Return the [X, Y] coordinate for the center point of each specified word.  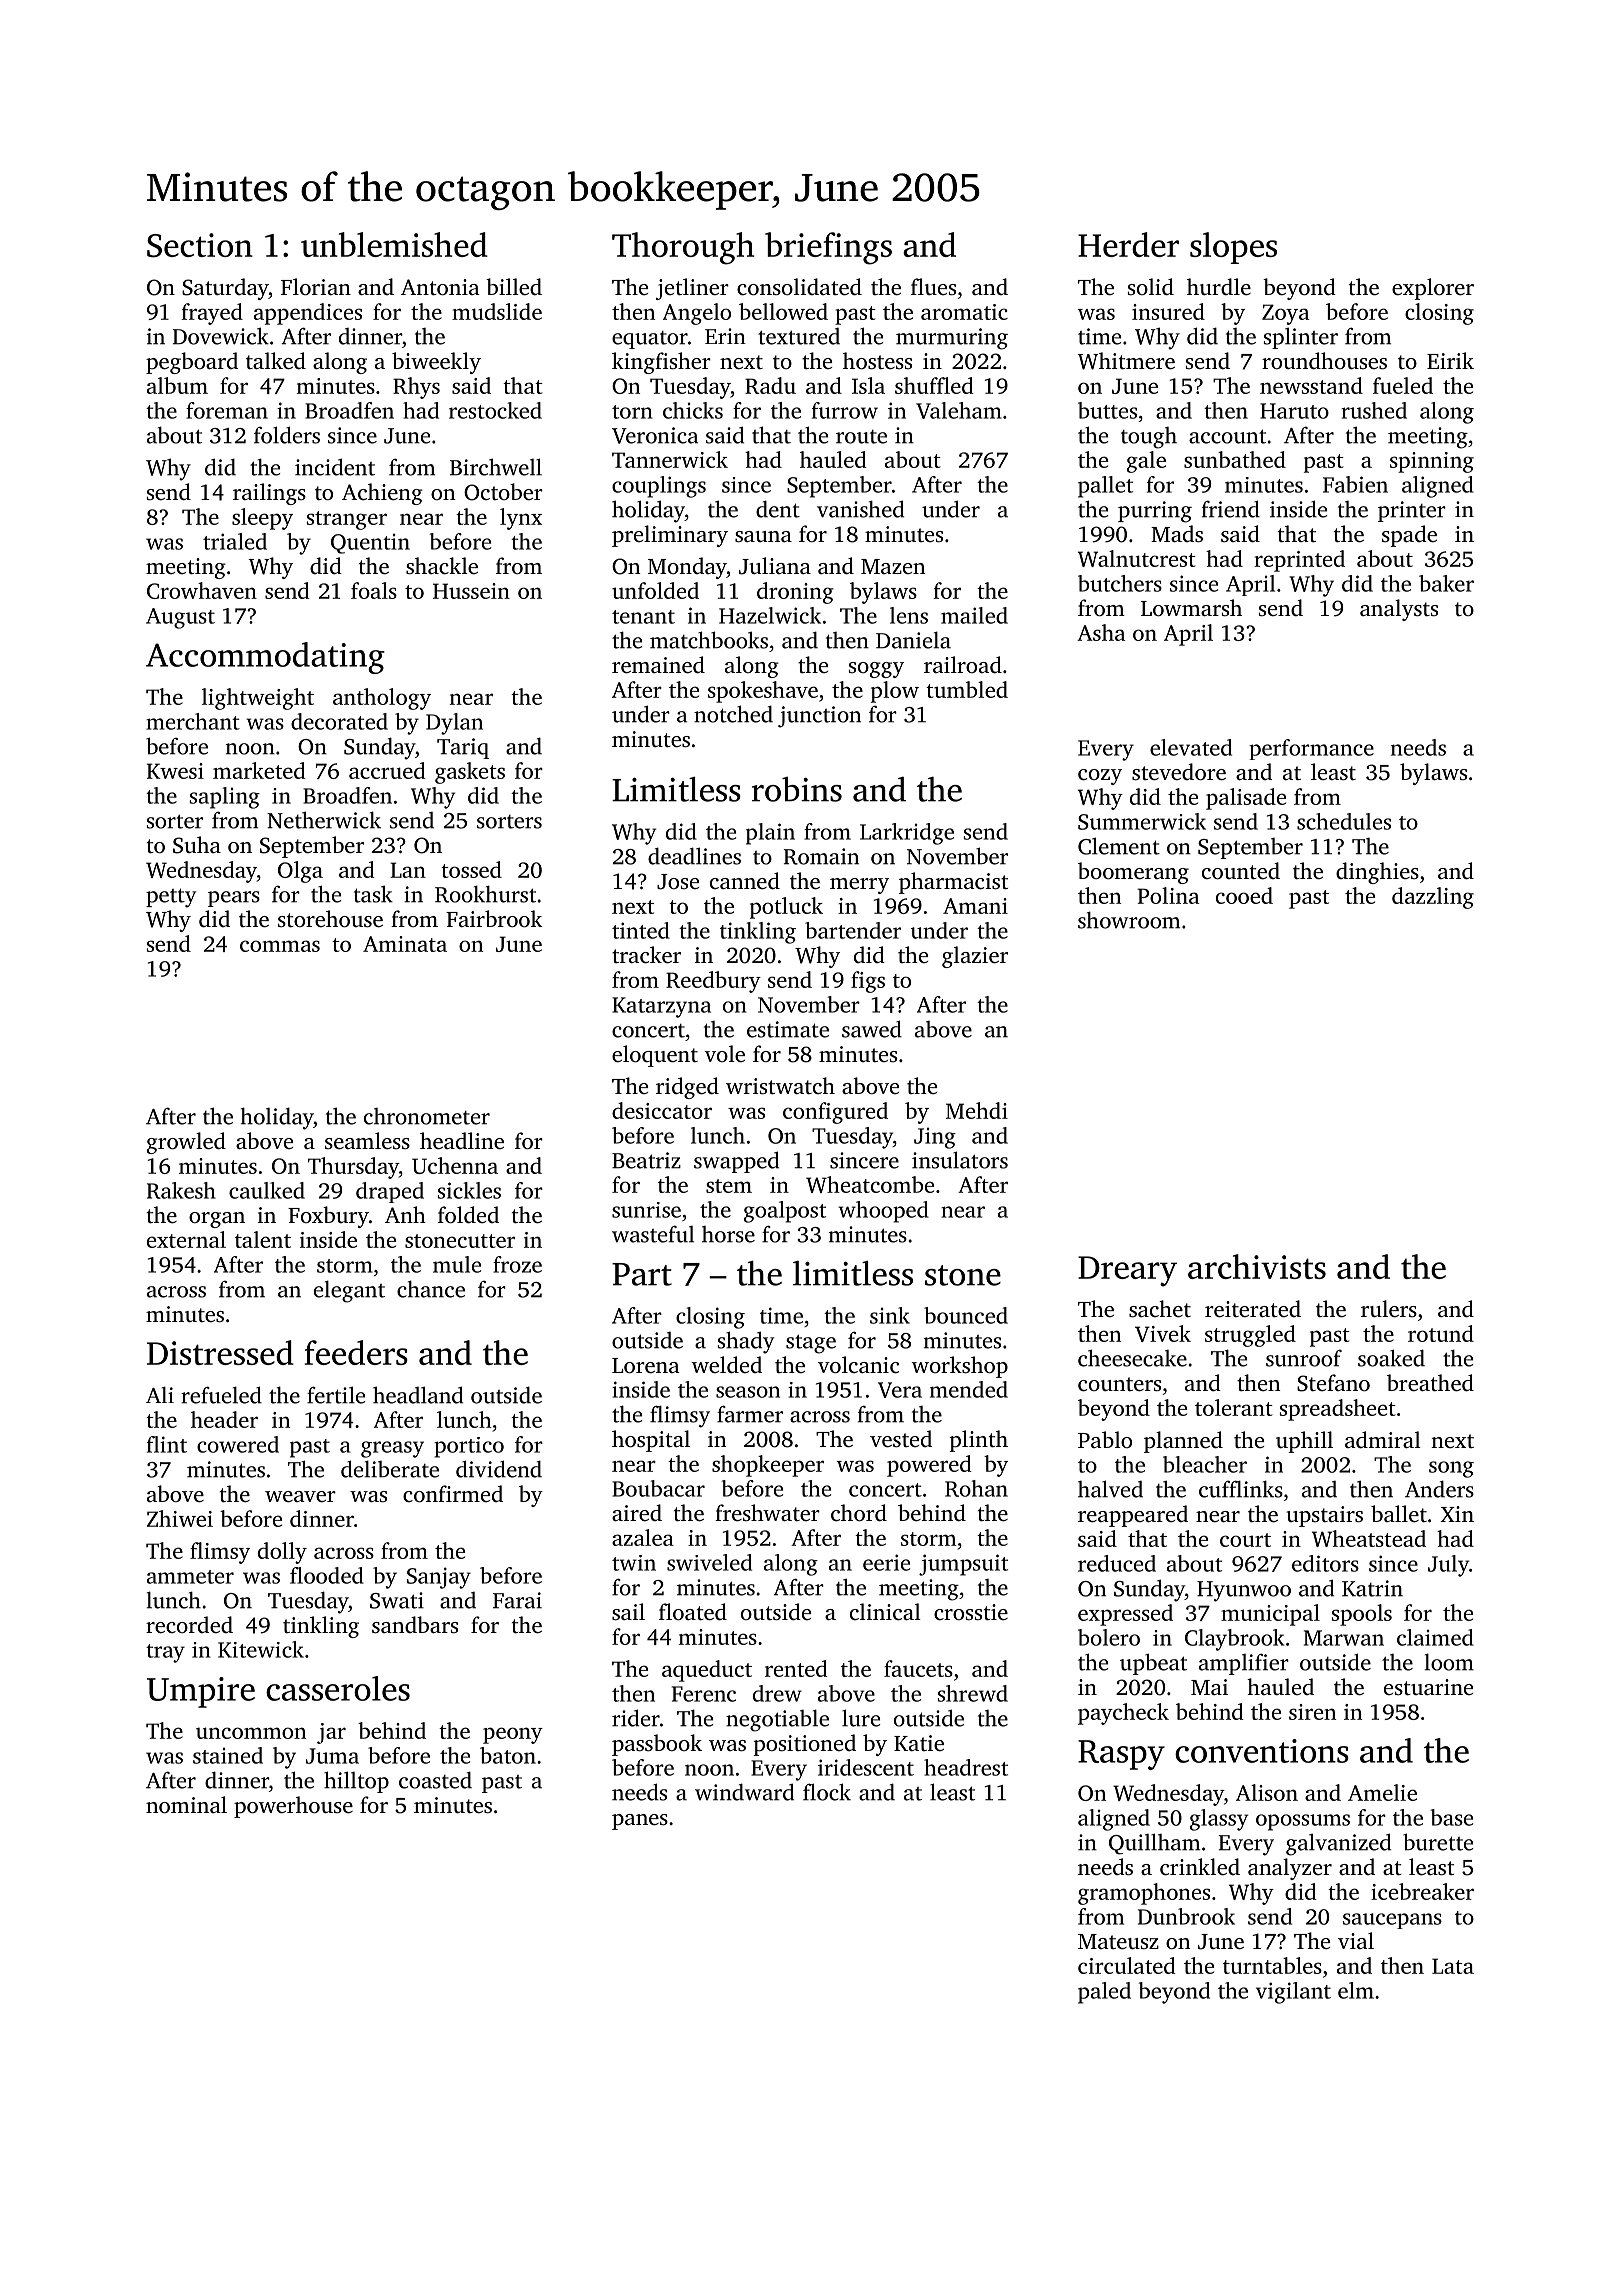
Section [200, 245]
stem [729, 1186]
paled [1104, 1993]
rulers [1389, 1309]
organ [217, 1220]
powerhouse [293, 1807]
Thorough [683, 248]
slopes [1233, 248]
